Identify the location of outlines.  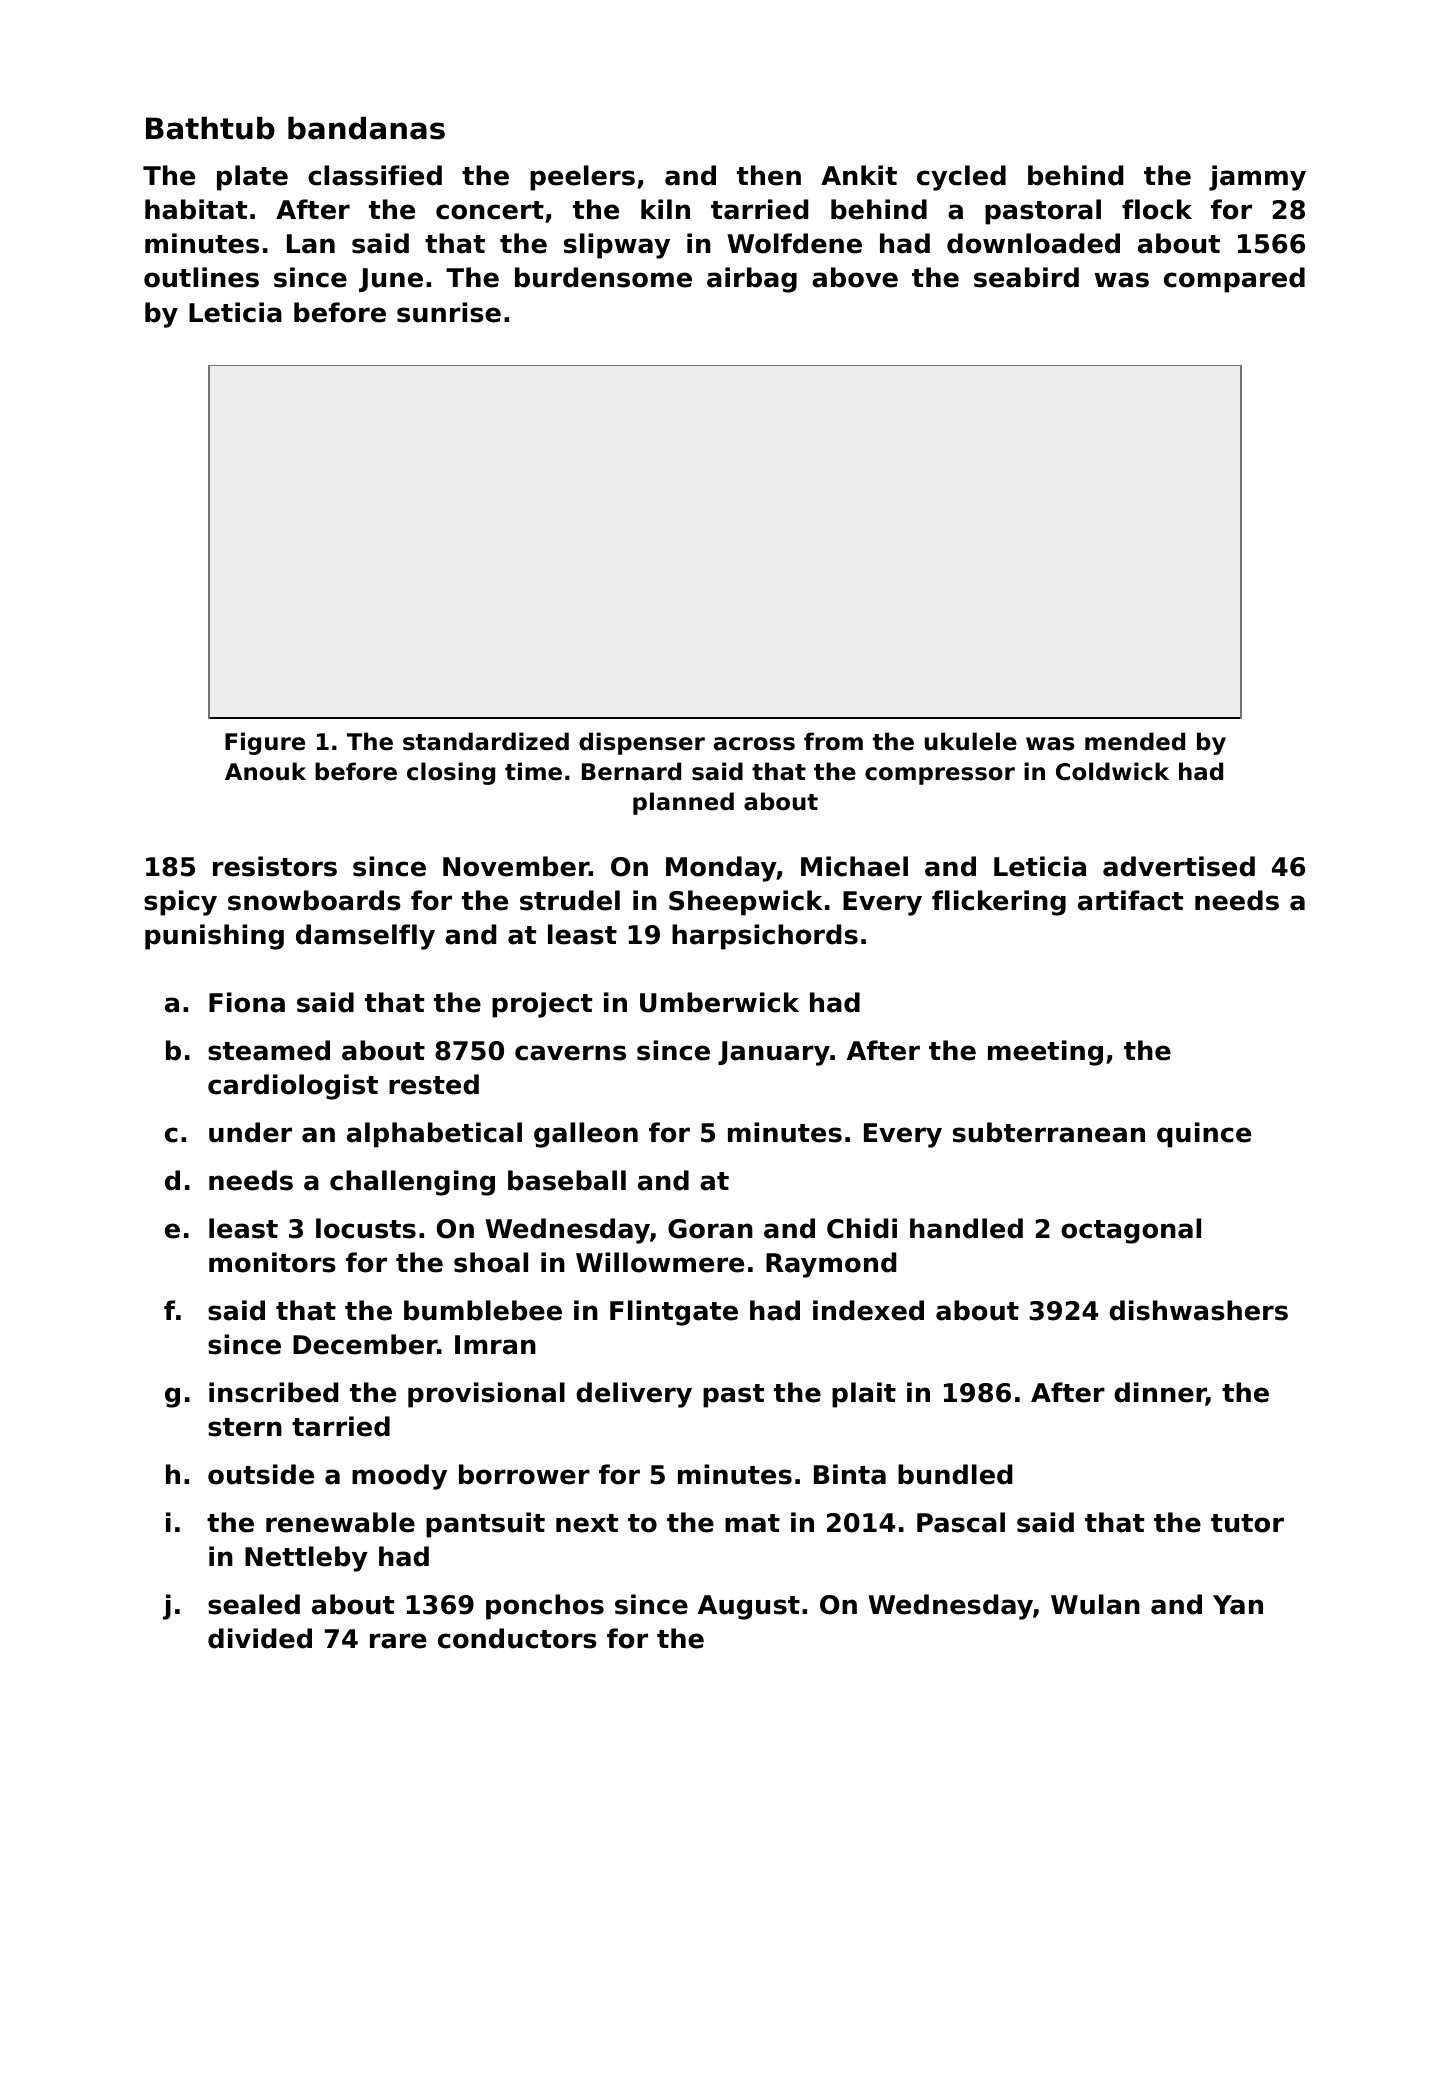
(201, 277).
